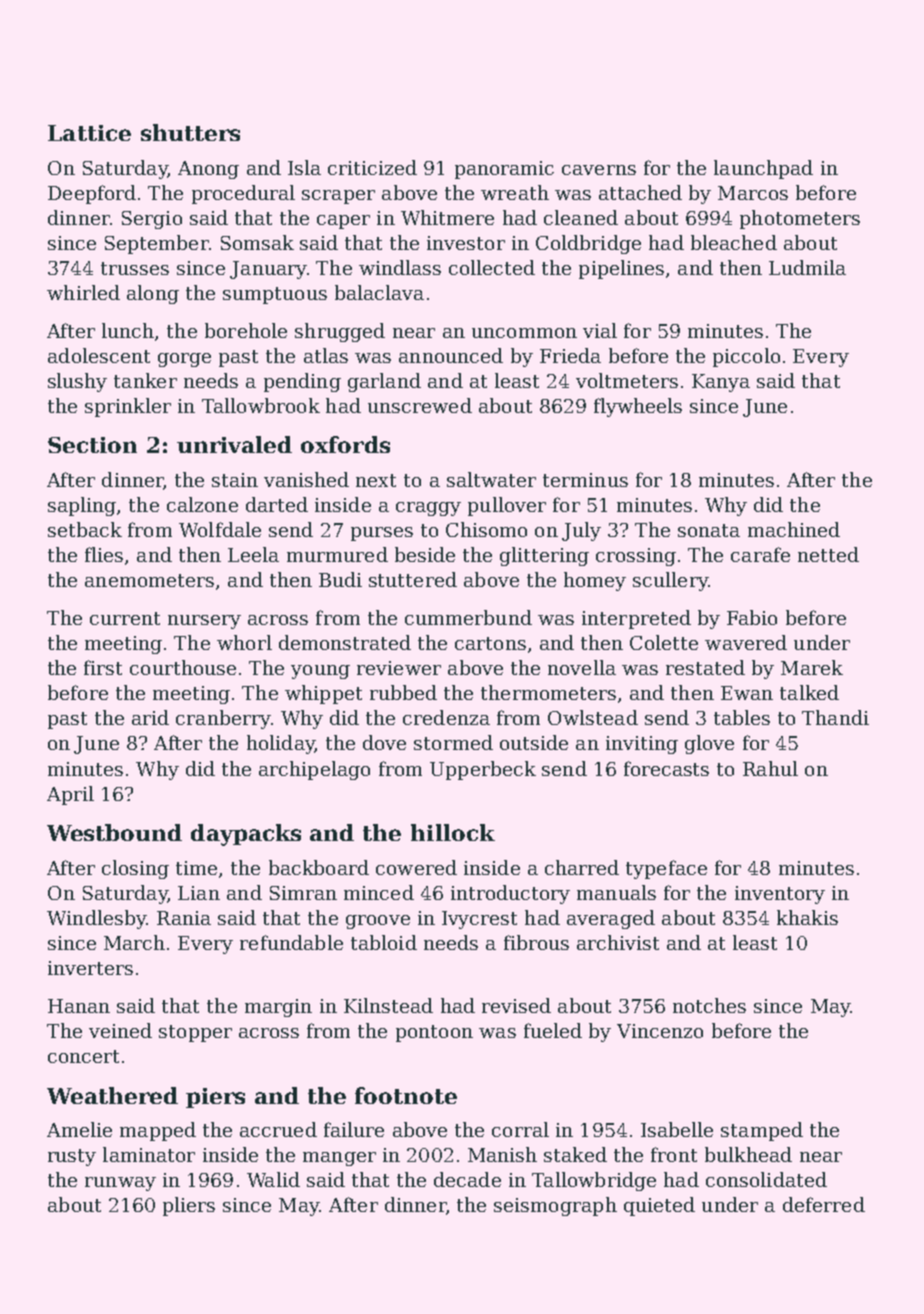  What do you see at coordinates (828, 554) in the screenshot?
I see `netted` at bounding box center [828, 554].
